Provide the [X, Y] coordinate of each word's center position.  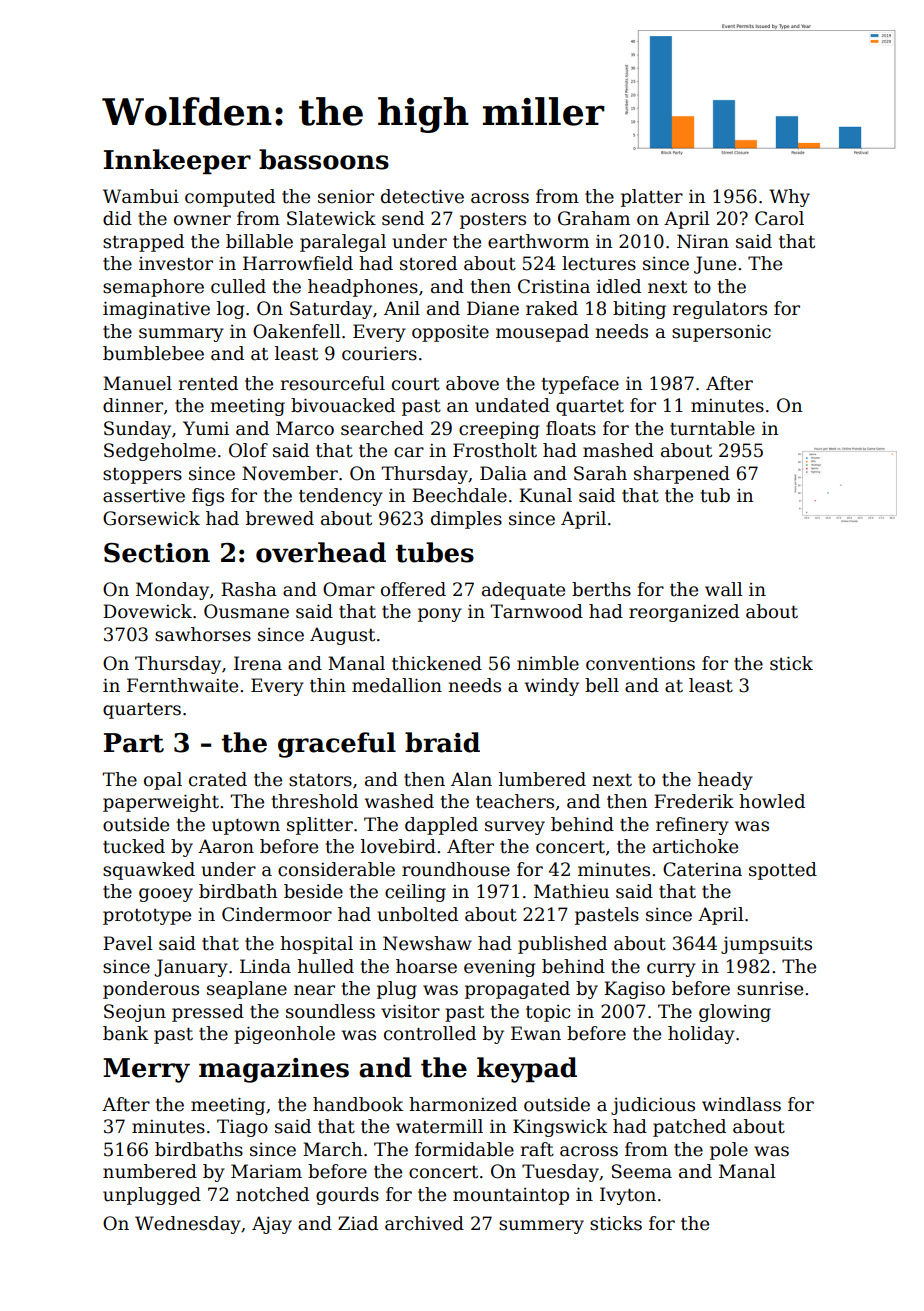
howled [772, 801]
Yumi [206, 428]
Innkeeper [177, 161]
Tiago [242, 1128]
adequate [523, 591]
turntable [712, 428]
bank [125, 1033]
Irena [258, 663]
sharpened [682, 475]
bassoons [324, 159]
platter [652, 198]
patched [689, 1128]
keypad [527, 1070]
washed [399, 801]
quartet [590, 408]
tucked [134, 846]
